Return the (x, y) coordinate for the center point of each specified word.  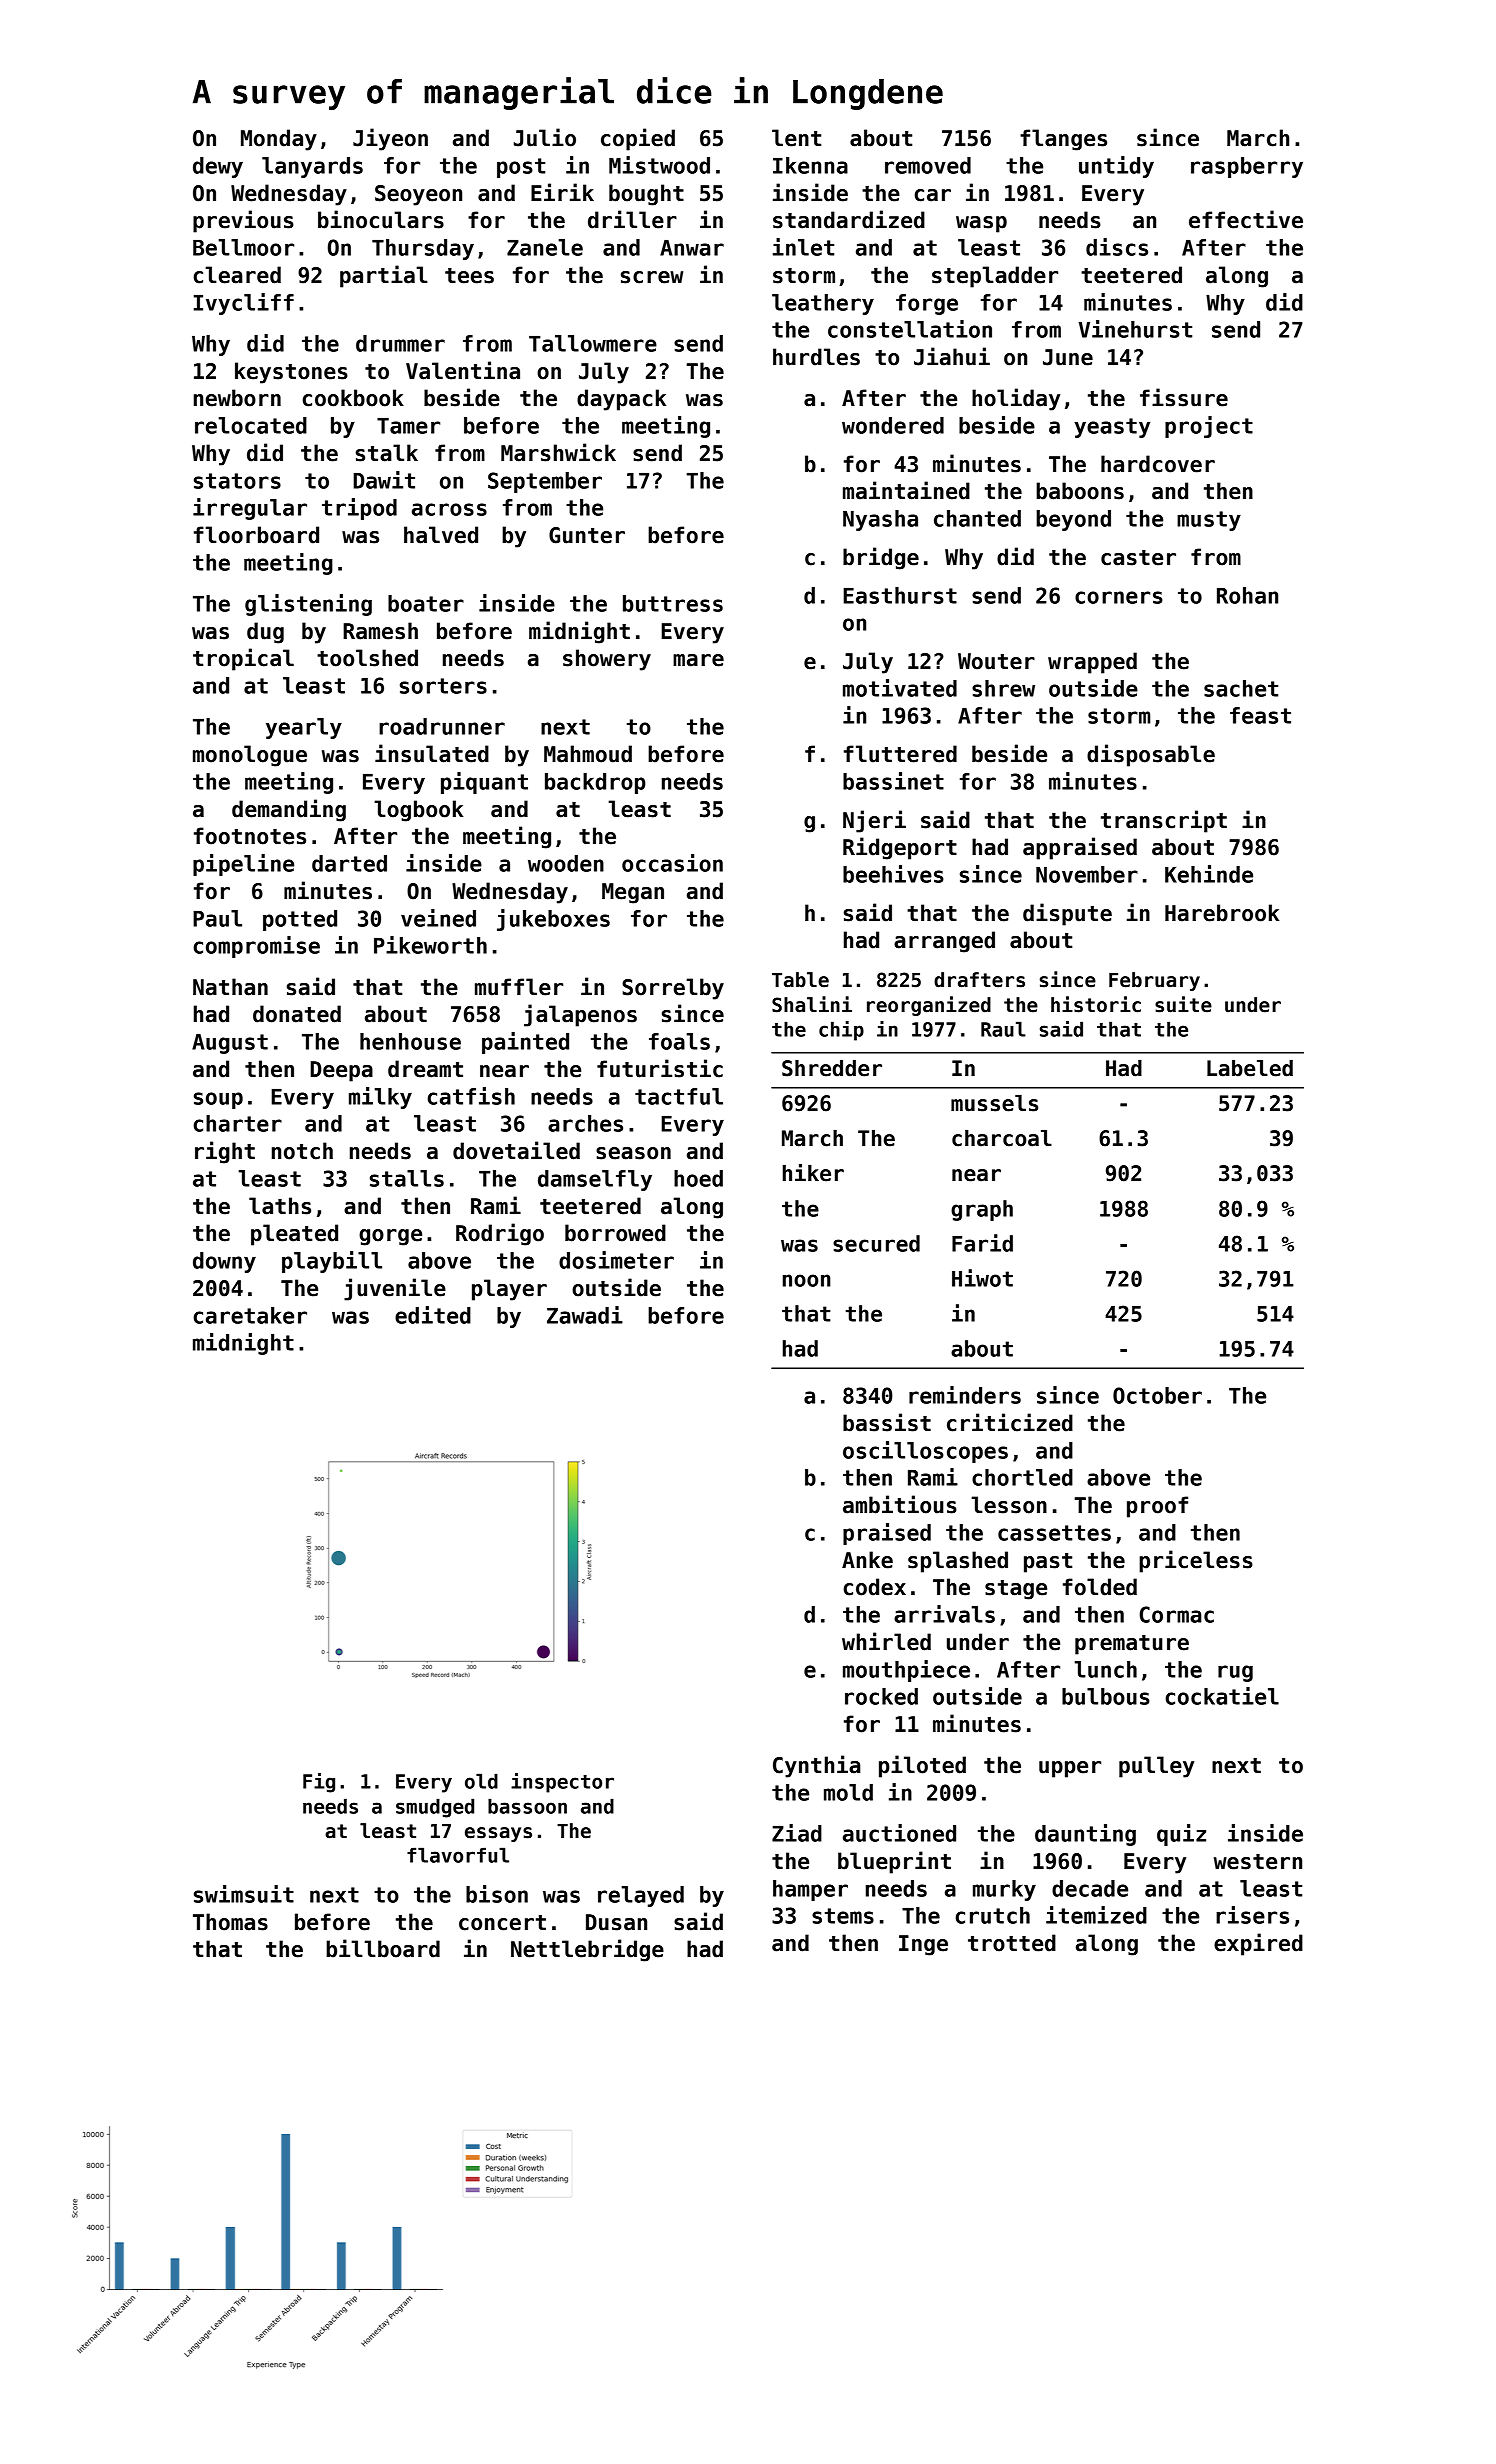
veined (438, 918)
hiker (813, 1173)
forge (927, 304)
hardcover (1158, 464)
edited (433, 1315)
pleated (294, 1235)
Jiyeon (390, 139)
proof (1157, 1507)
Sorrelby (673, 989)
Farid (982, 1243)
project (1209, 427)
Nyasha (880, 520)
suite (1183, 1004)
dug (265, 633)
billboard (383, 1948)
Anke (867, 1560)
